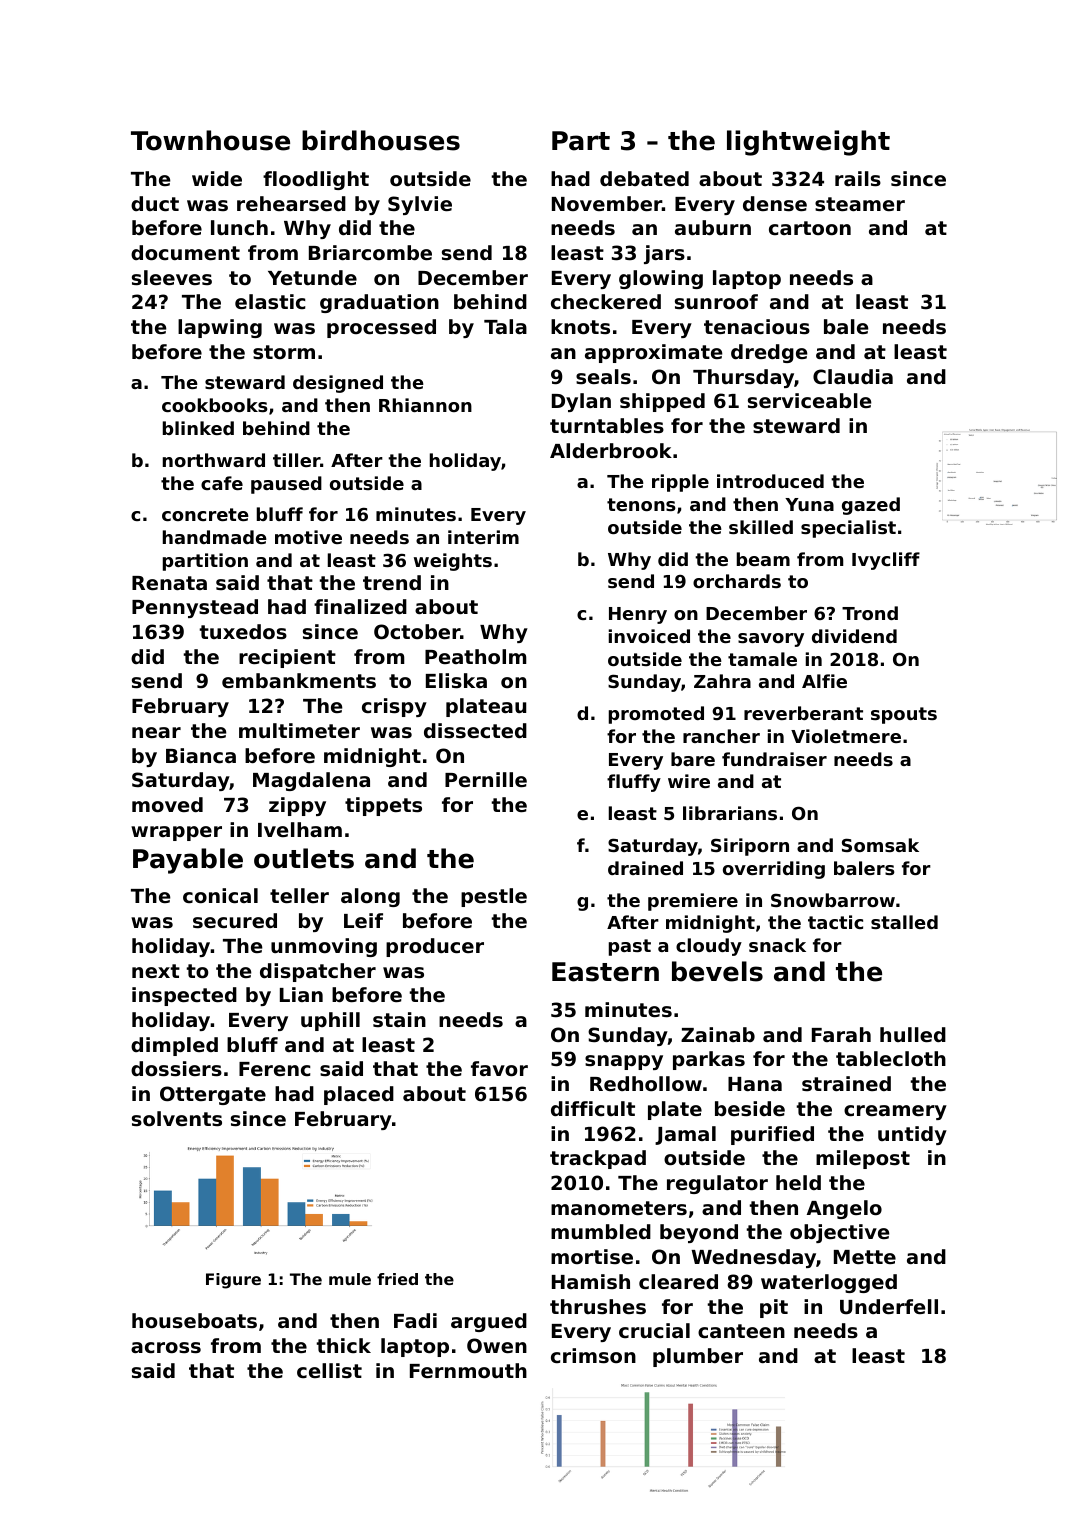  What do you see at coordinates (184, 996) in the screenshot?
I see `inspected` at bounding box center [184, 996].
